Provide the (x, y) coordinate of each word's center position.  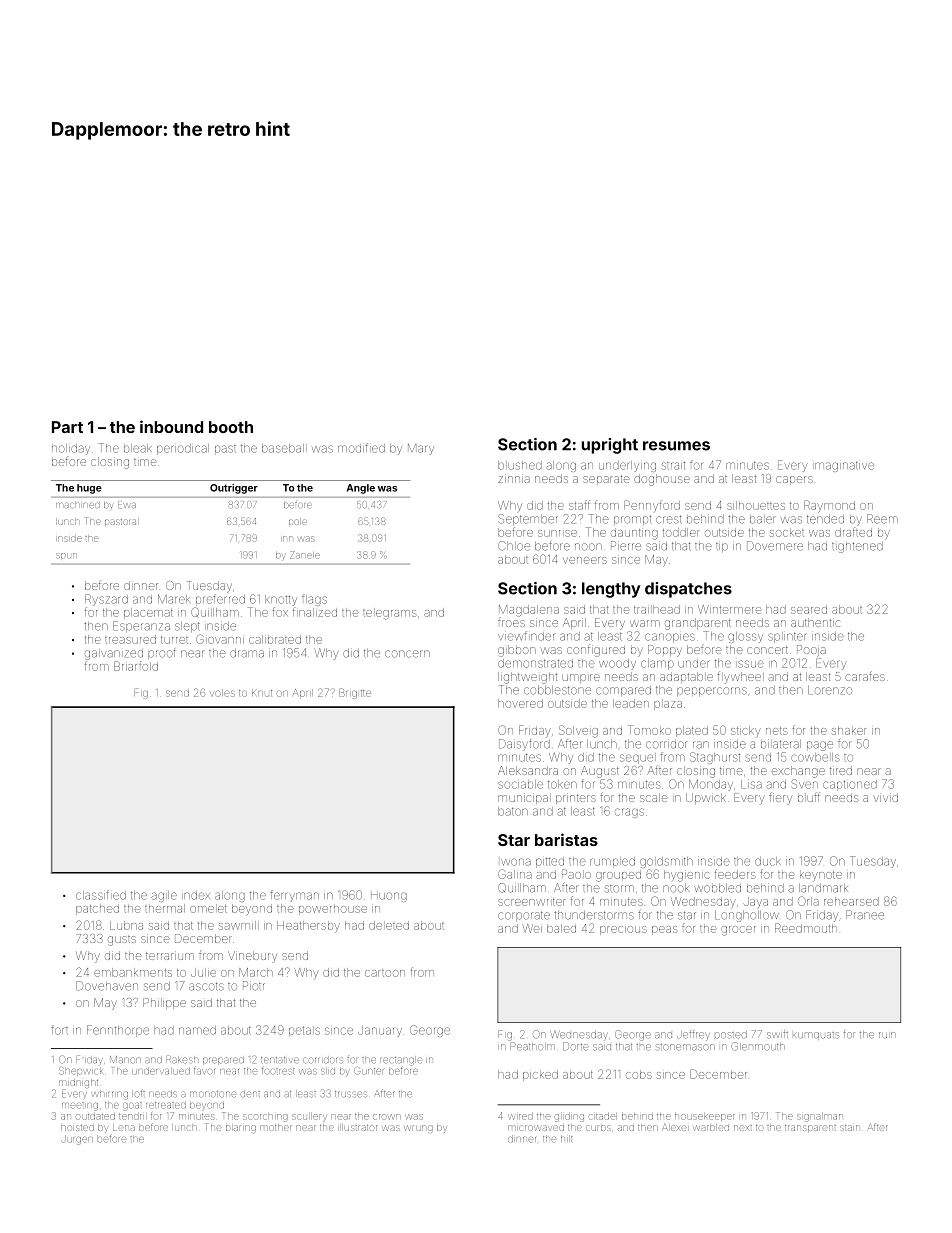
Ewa (127, 504)
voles (222, 693)
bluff (809, 797)
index (197, 895)
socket (787, 533)
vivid (886, 797)
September (528, 519)
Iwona (516, 862)
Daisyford (524, 745)
